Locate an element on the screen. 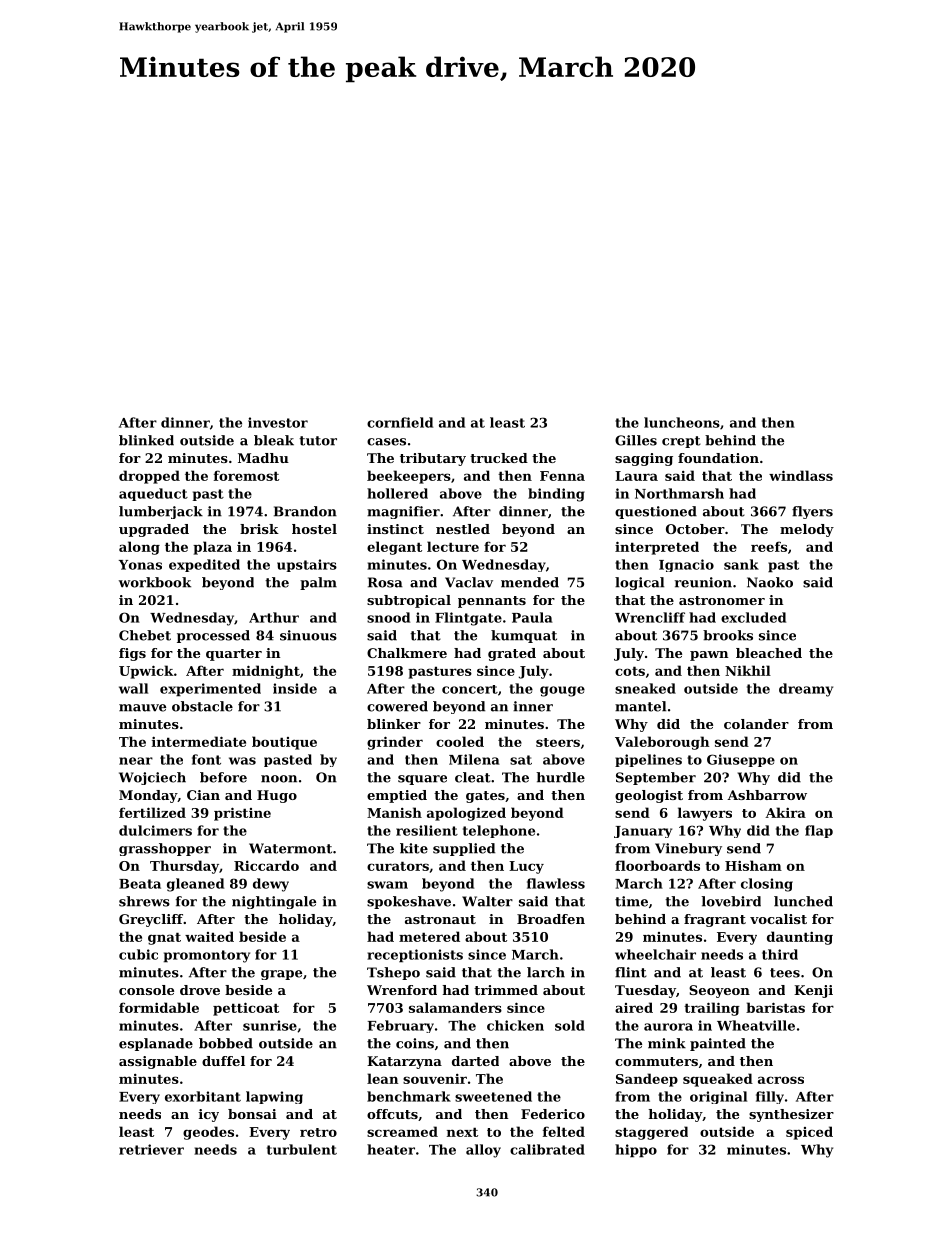 The width and height of the screenshot is (952, 1233). filly is located at coordinates (770, 1097).
